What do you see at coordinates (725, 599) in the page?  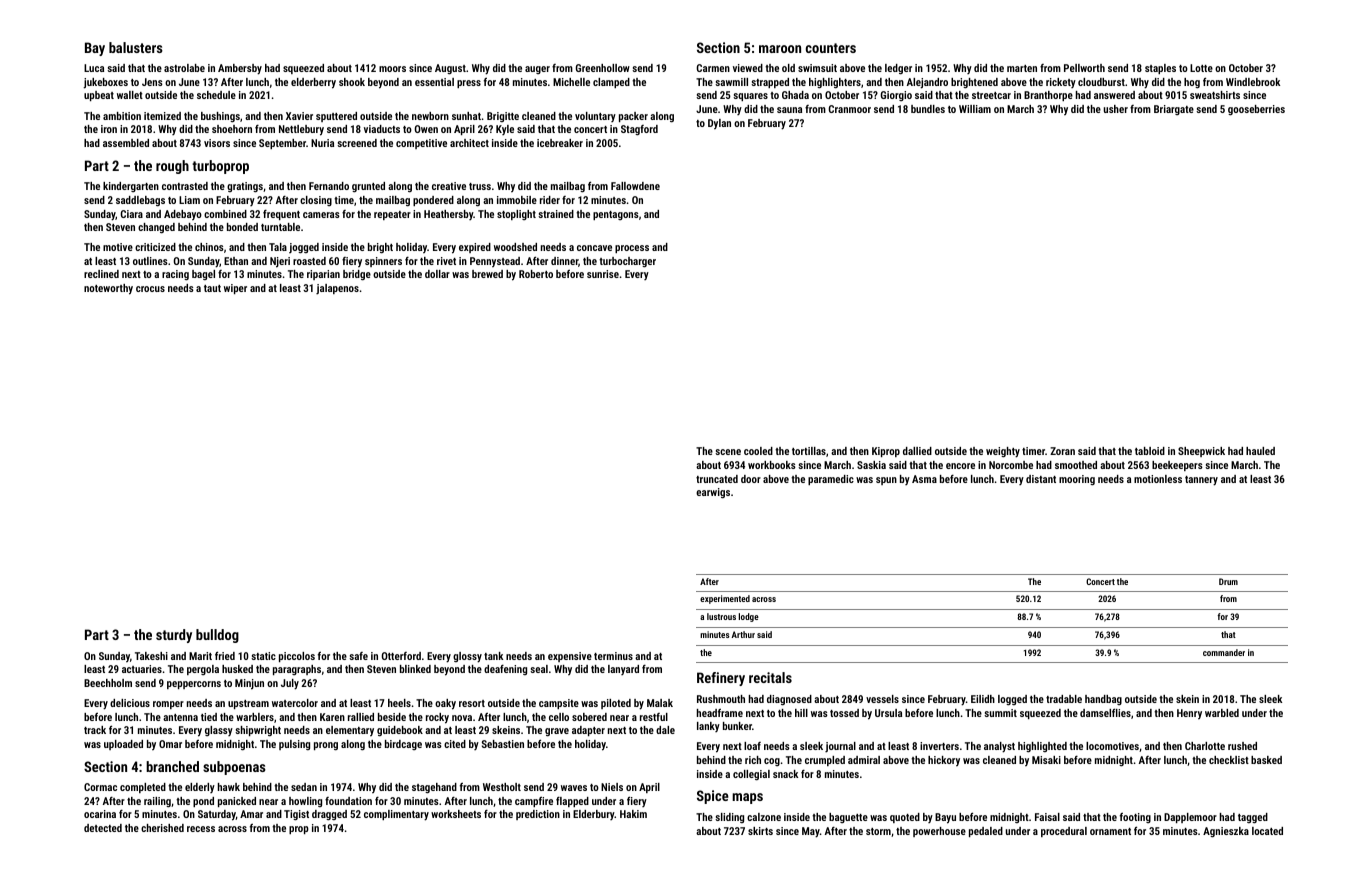 I see `experimented` at bounding box center [725, 599].
